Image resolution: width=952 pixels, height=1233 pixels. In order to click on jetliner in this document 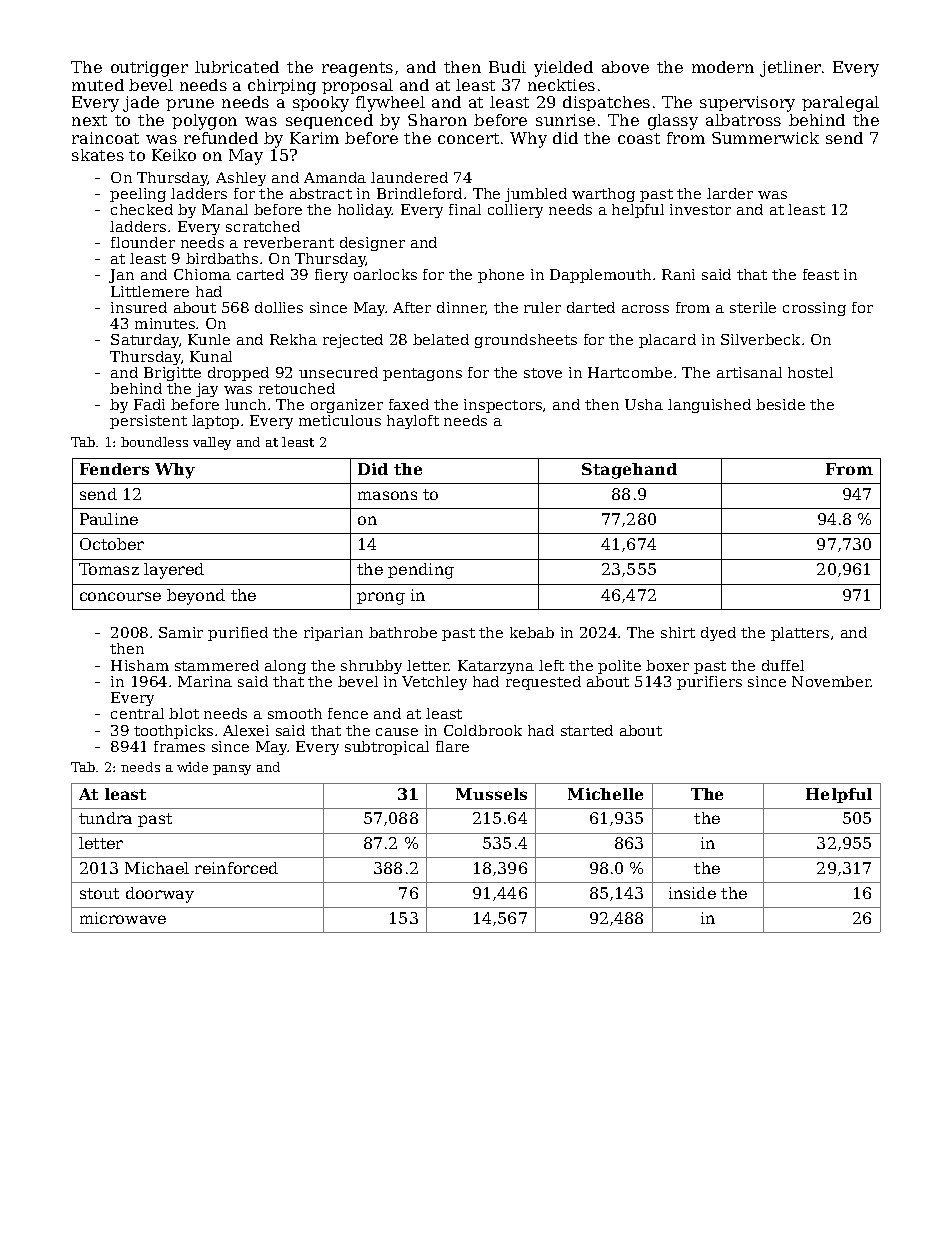, I will do `click(790, 69)`.
